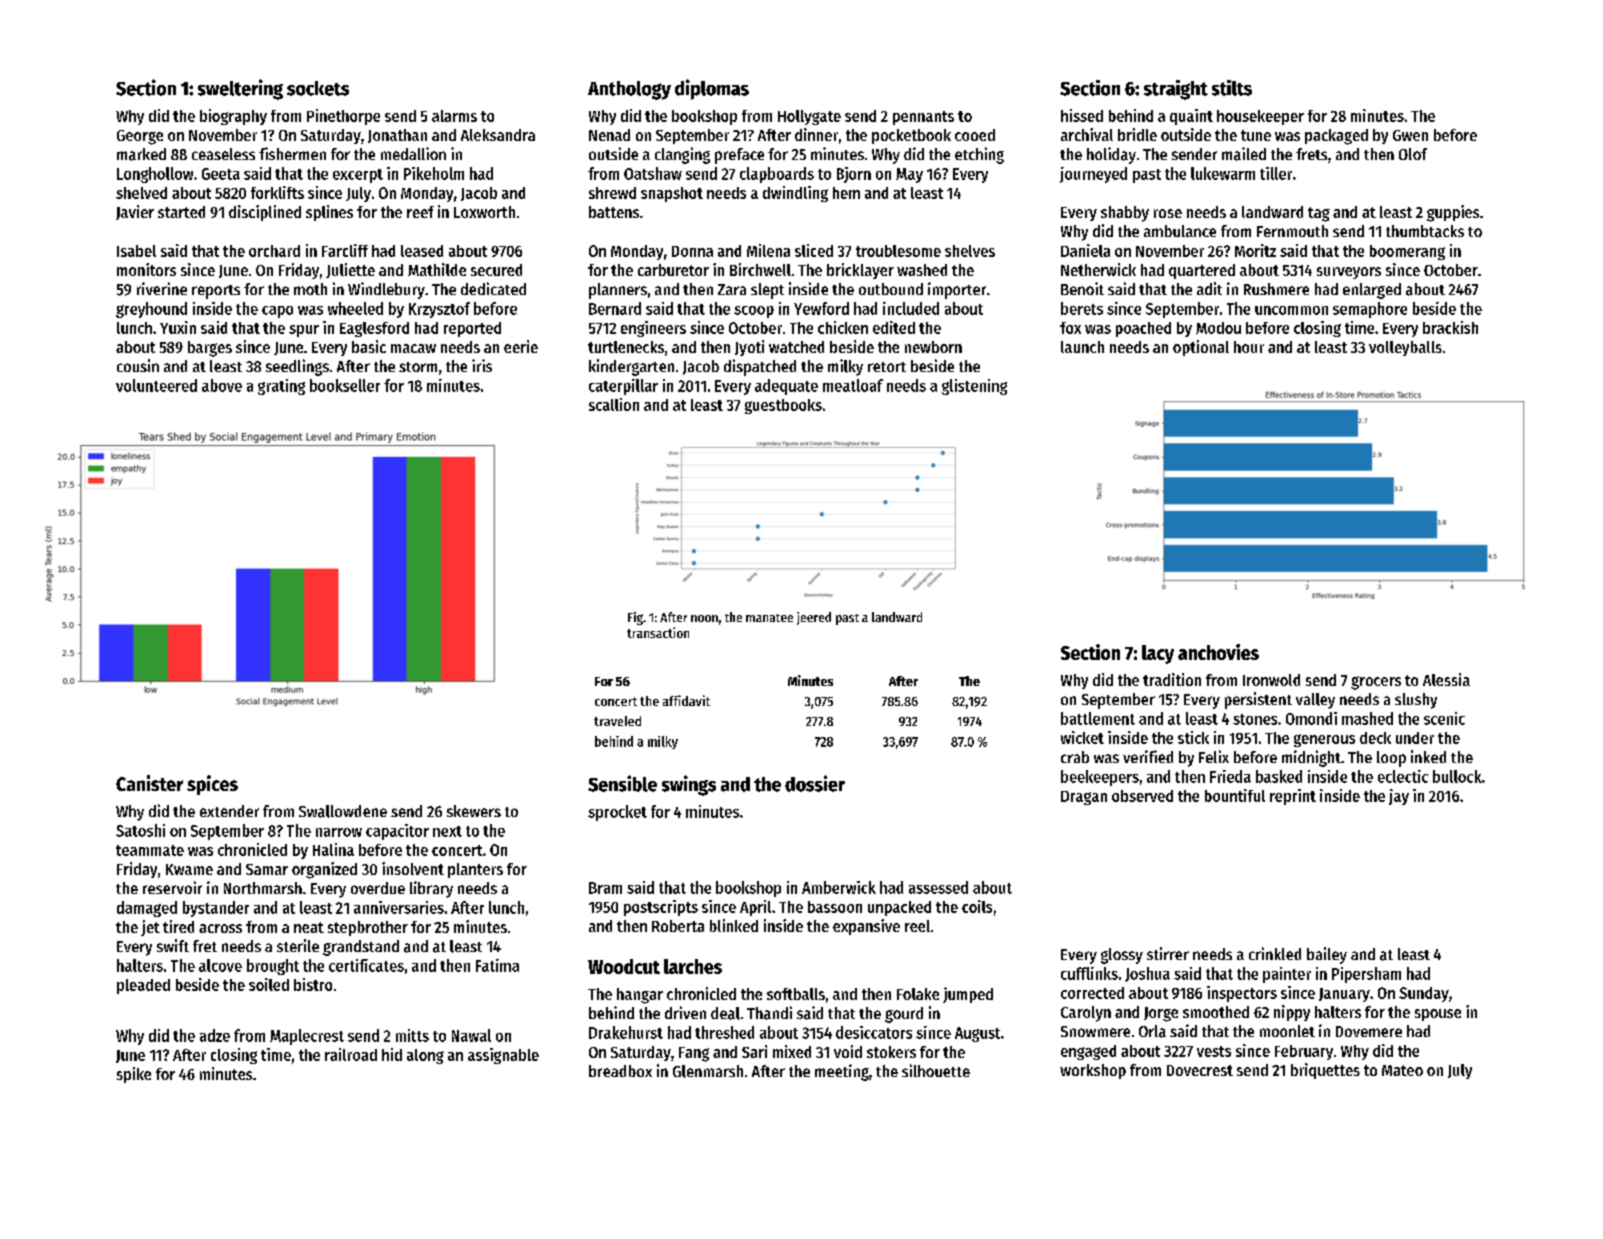  Describe the element at coordinates (1093, 175) in the page. I see `journeyed` at that location.
